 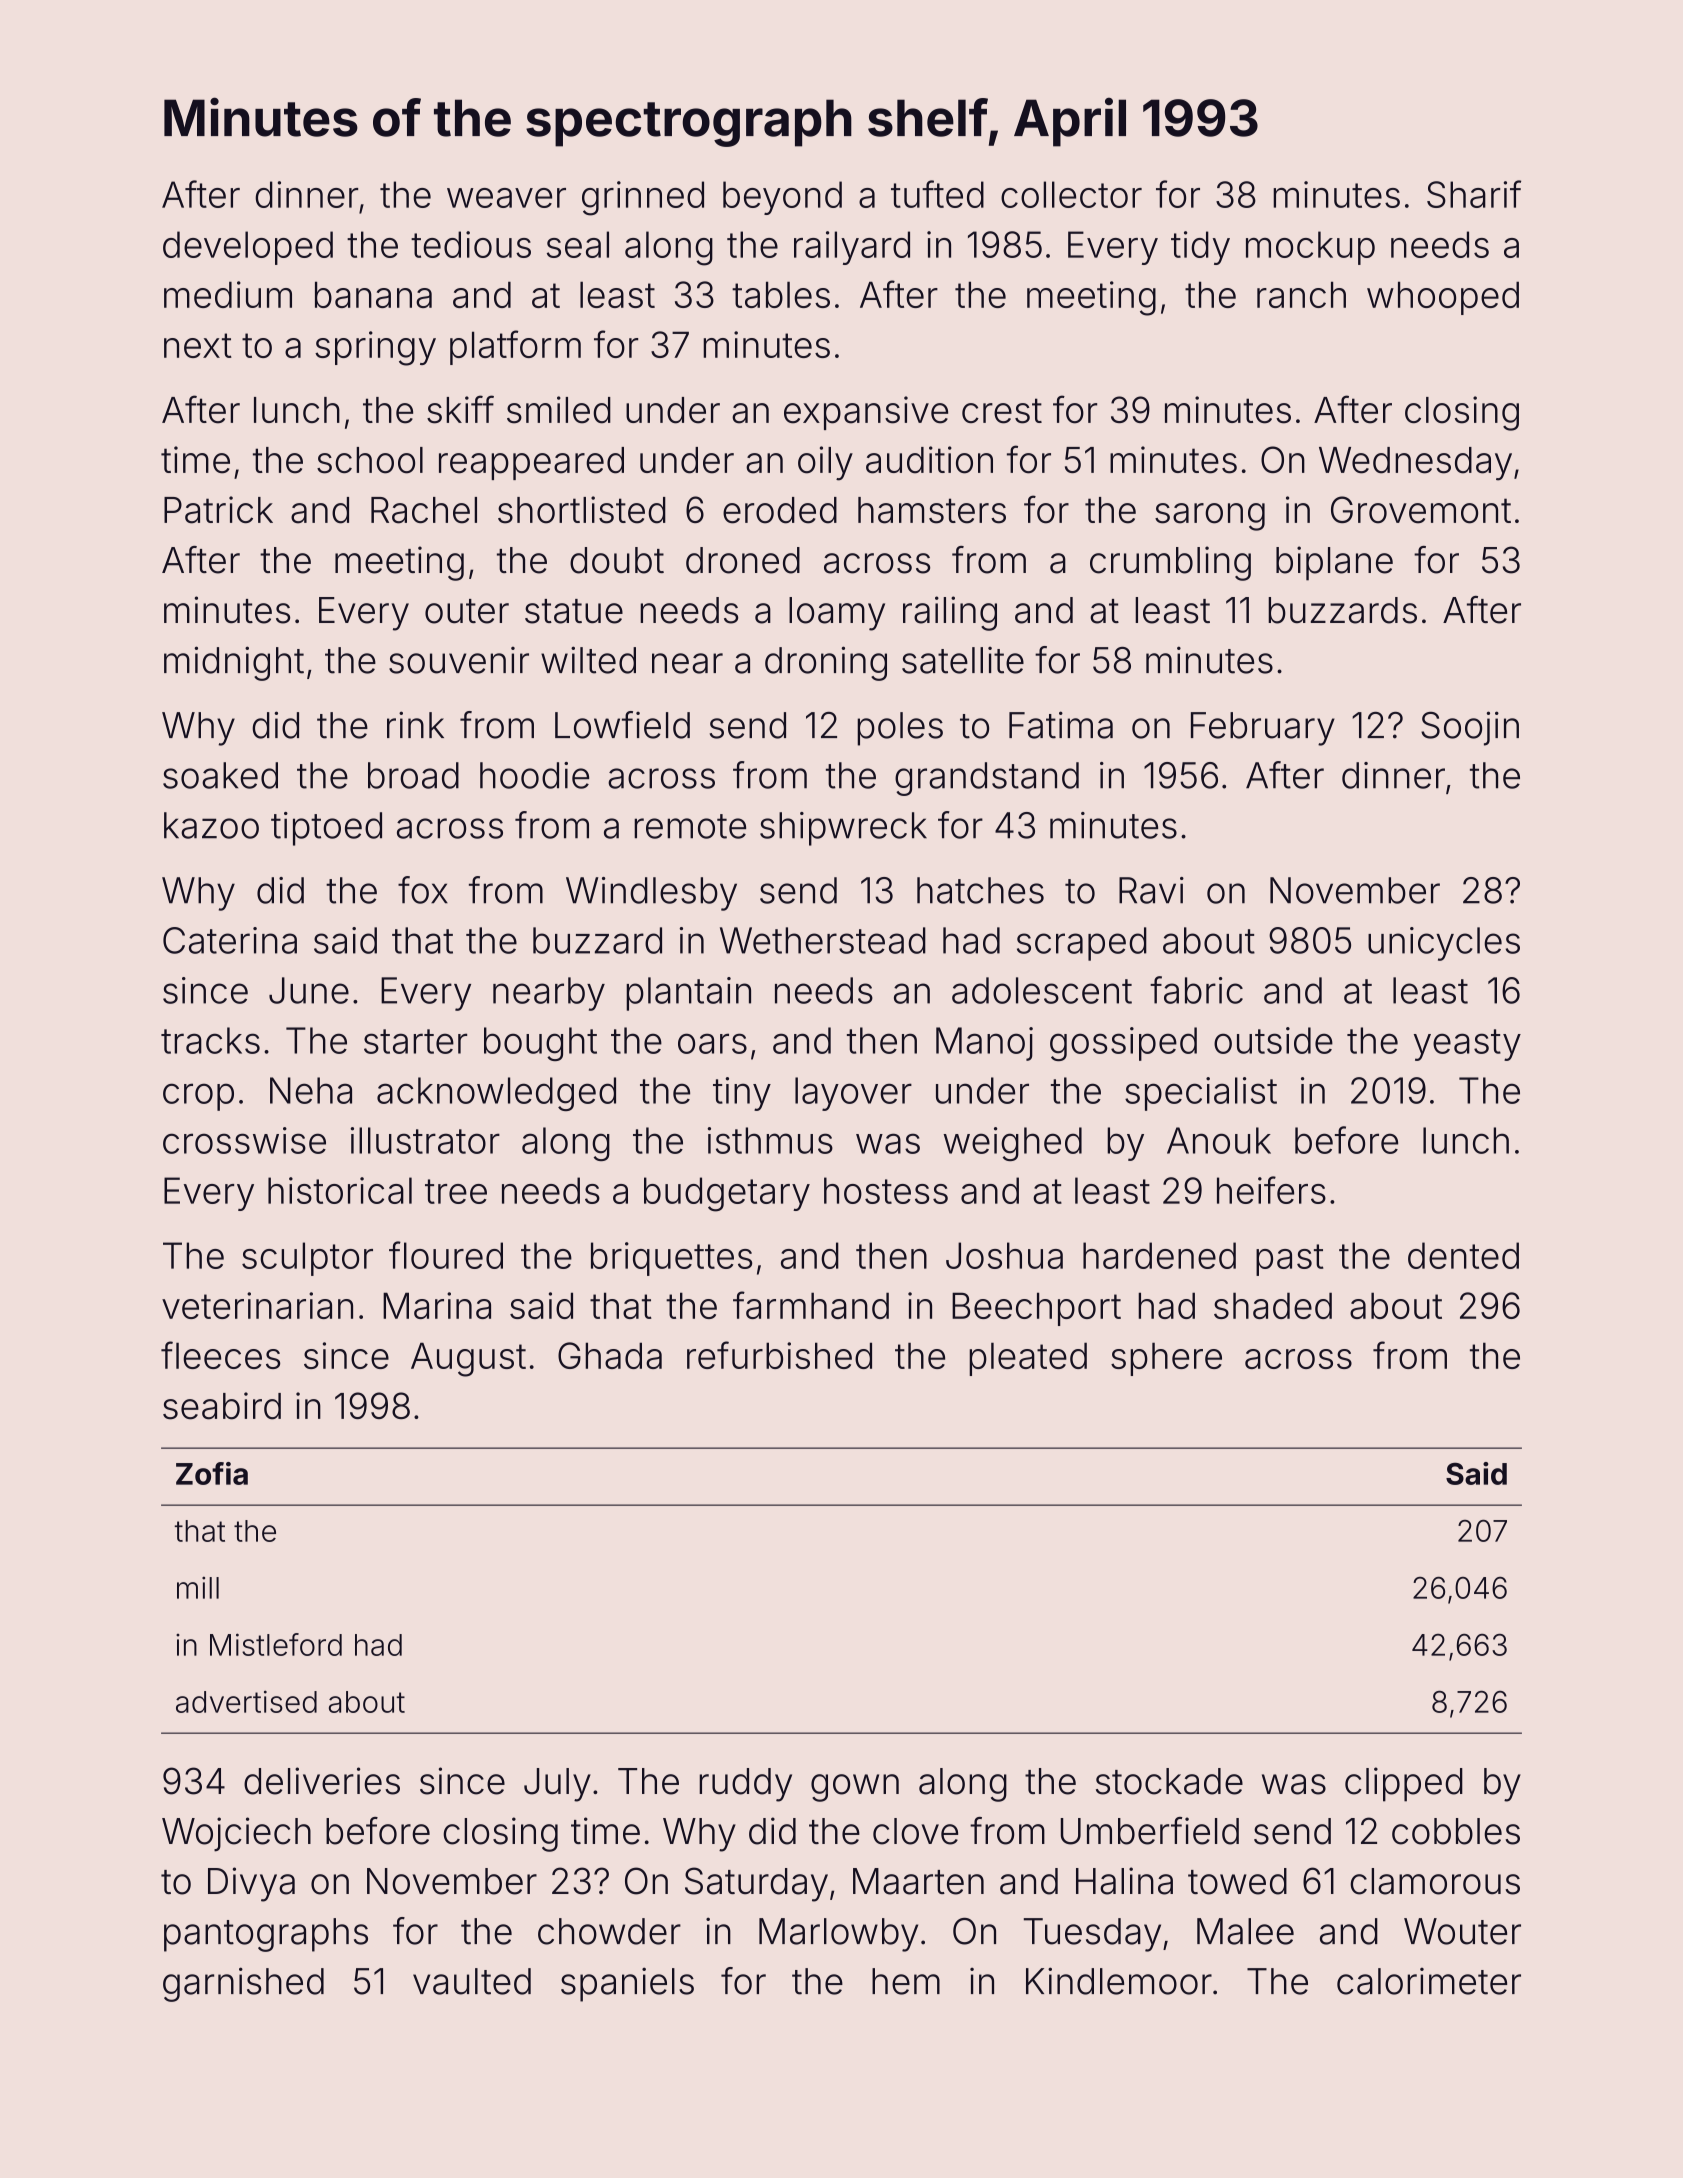 I want to click on fox, so click(x=423, y=890).
